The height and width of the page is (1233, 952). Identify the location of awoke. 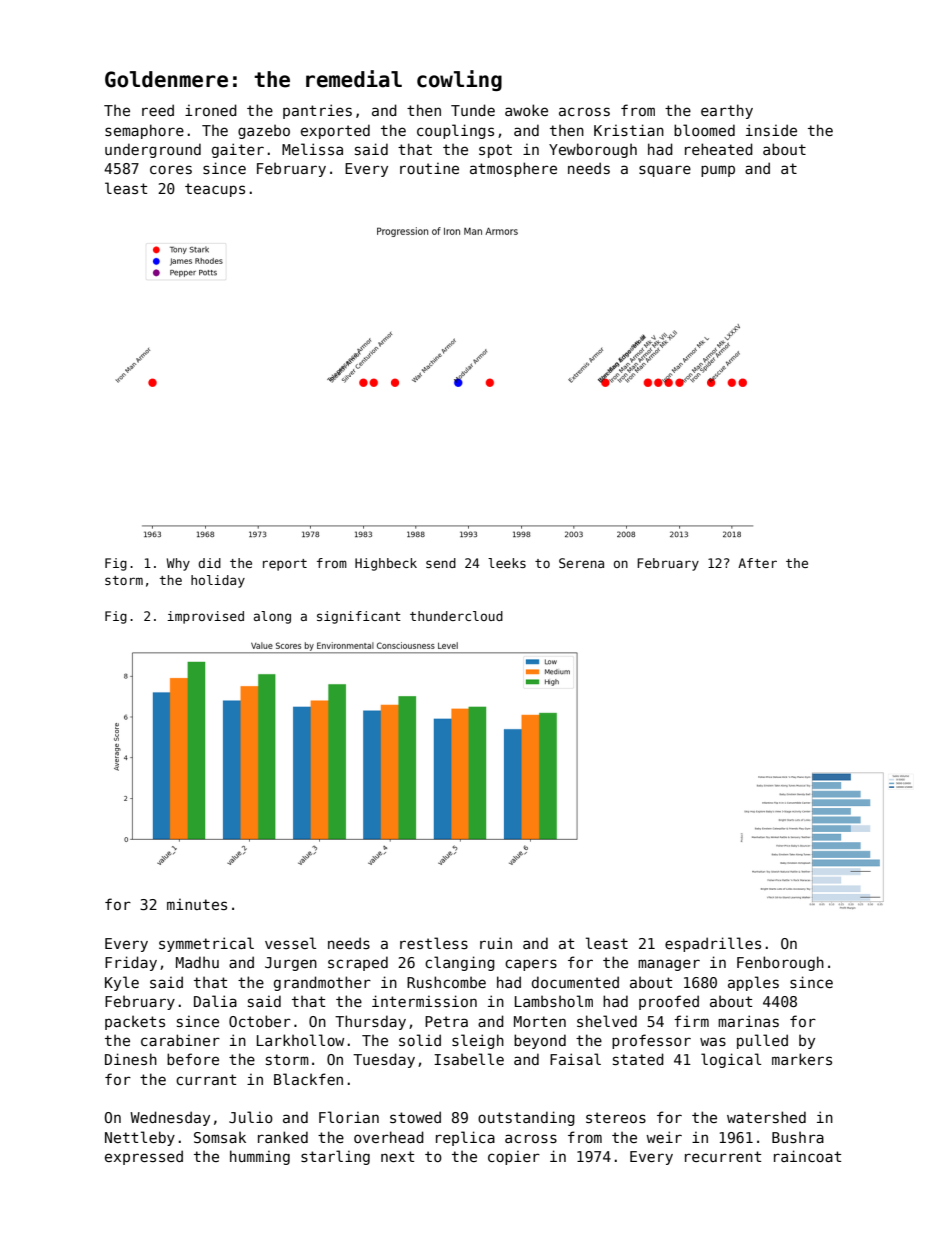
(526, 110).
